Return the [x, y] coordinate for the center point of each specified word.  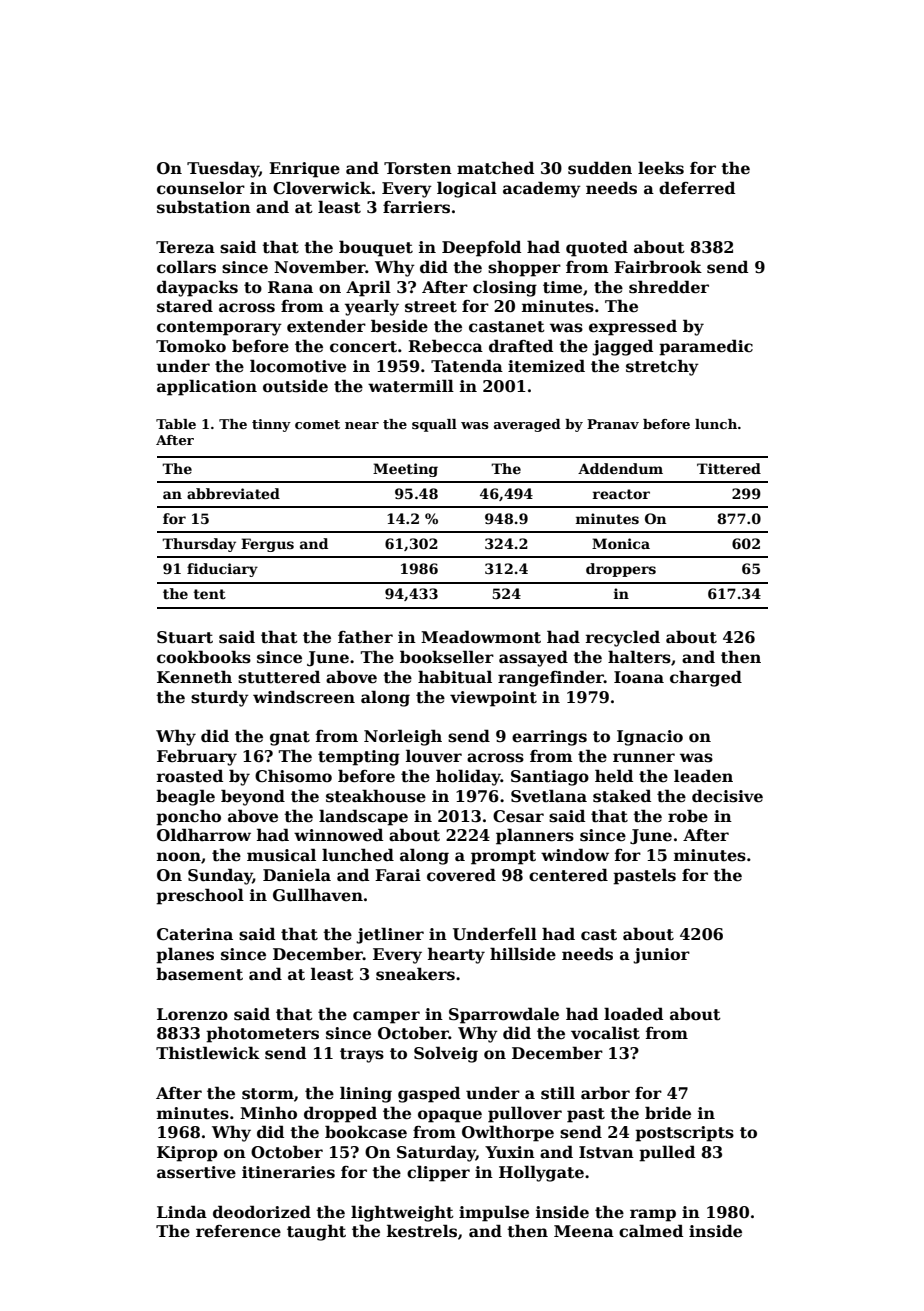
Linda [182, 1211]
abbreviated [233, 493]
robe [688, 816]
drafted [521, 346]
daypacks [197, 288]
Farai [398, 875]
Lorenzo [192, 1014]
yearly [372, 307]
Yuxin [510, 1152]
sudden [600, 168]
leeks [661, 168]
